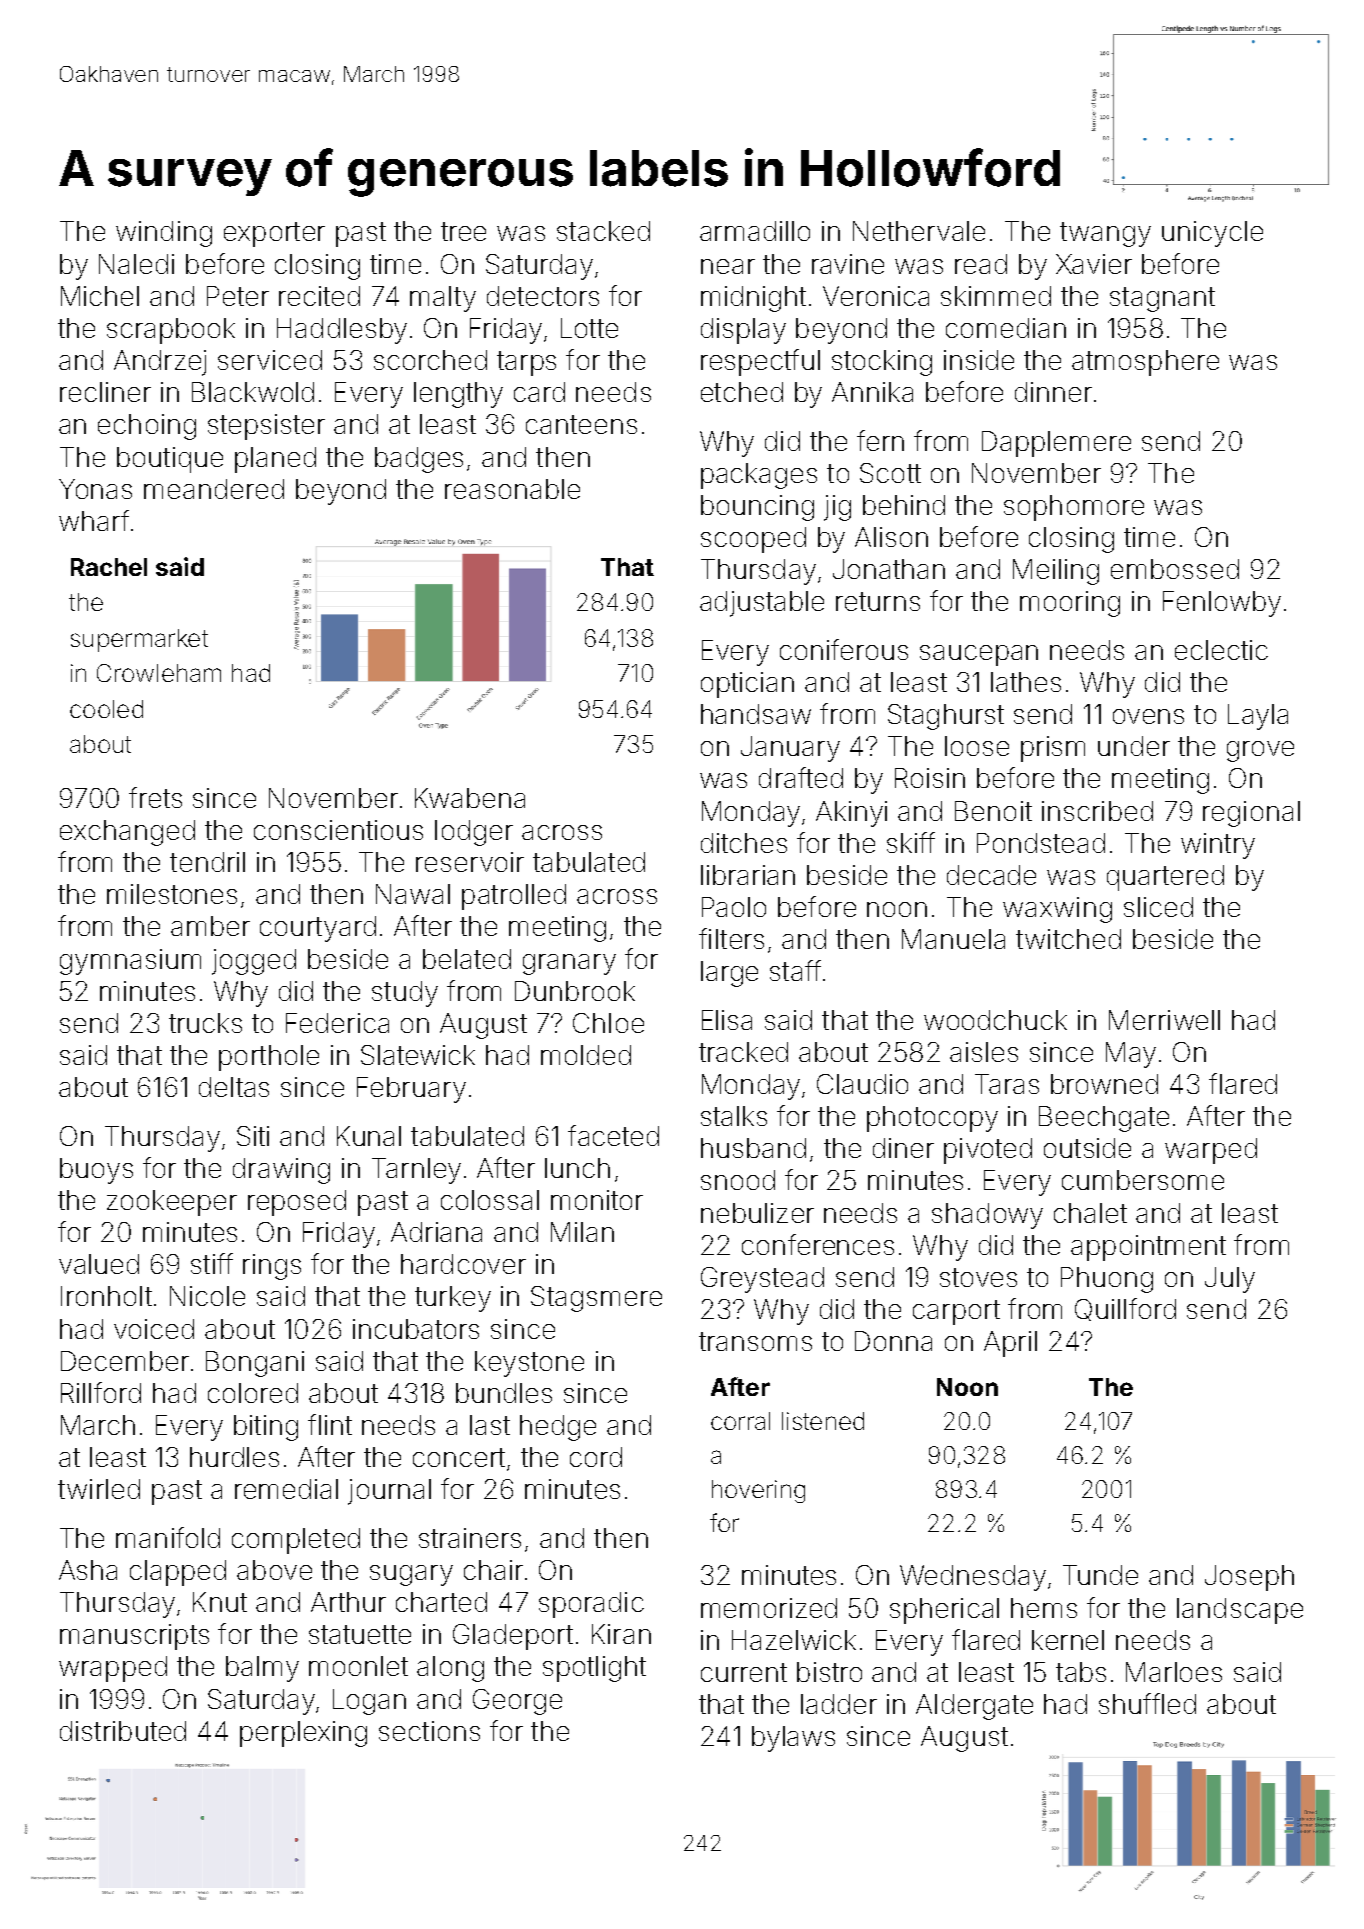 Image resolution: width=1364 pixels, height=1929 pixels. Describe the element at coordinates (734, 1116) in the document. I see `stalks` at that location.
